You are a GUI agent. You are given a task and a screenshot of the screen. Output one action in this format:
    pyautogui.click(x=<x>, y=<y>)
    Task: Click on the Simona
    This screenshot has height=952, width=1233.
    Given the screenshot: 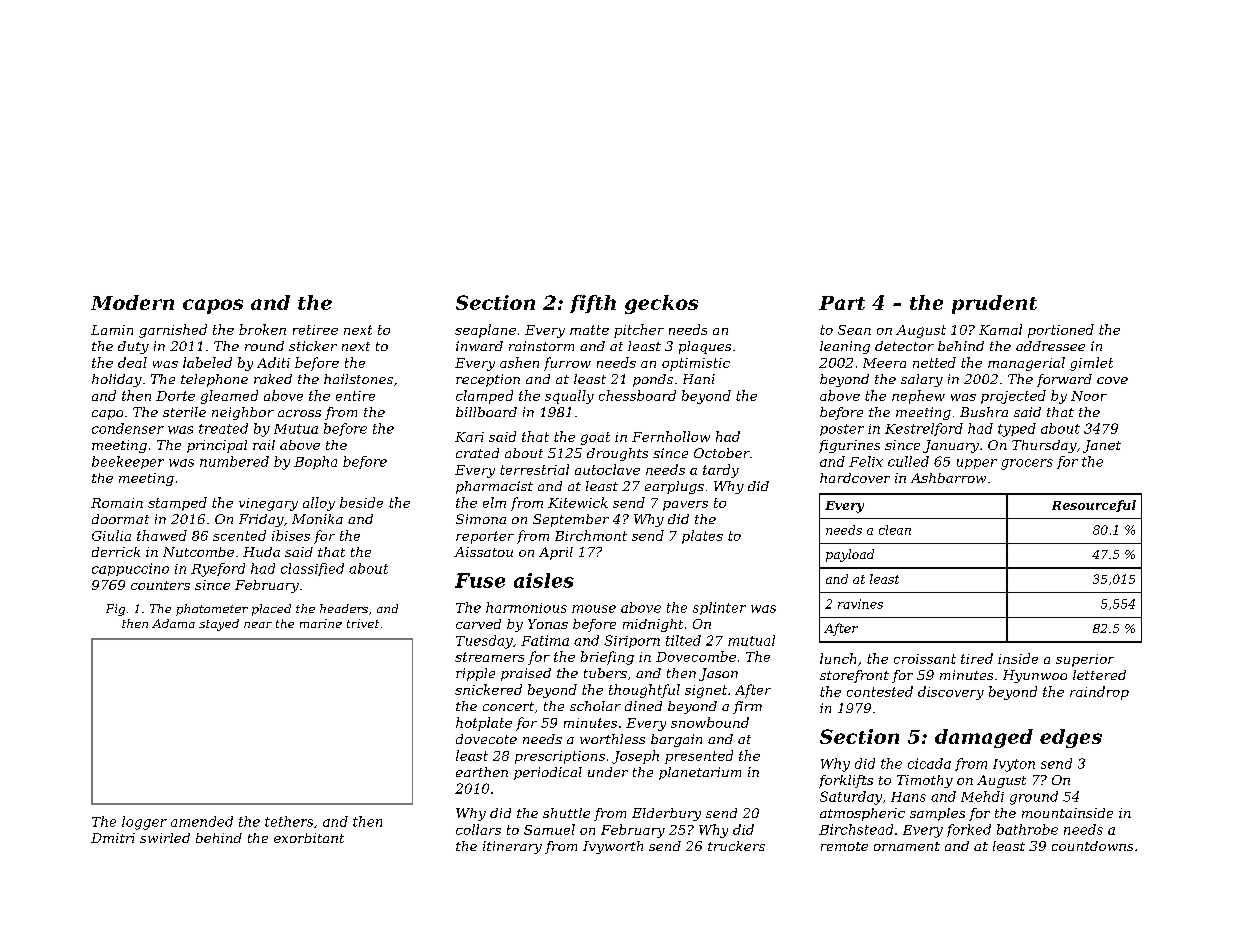 What is the action you would take?
    pyautogui.click(x=481, y=519)
